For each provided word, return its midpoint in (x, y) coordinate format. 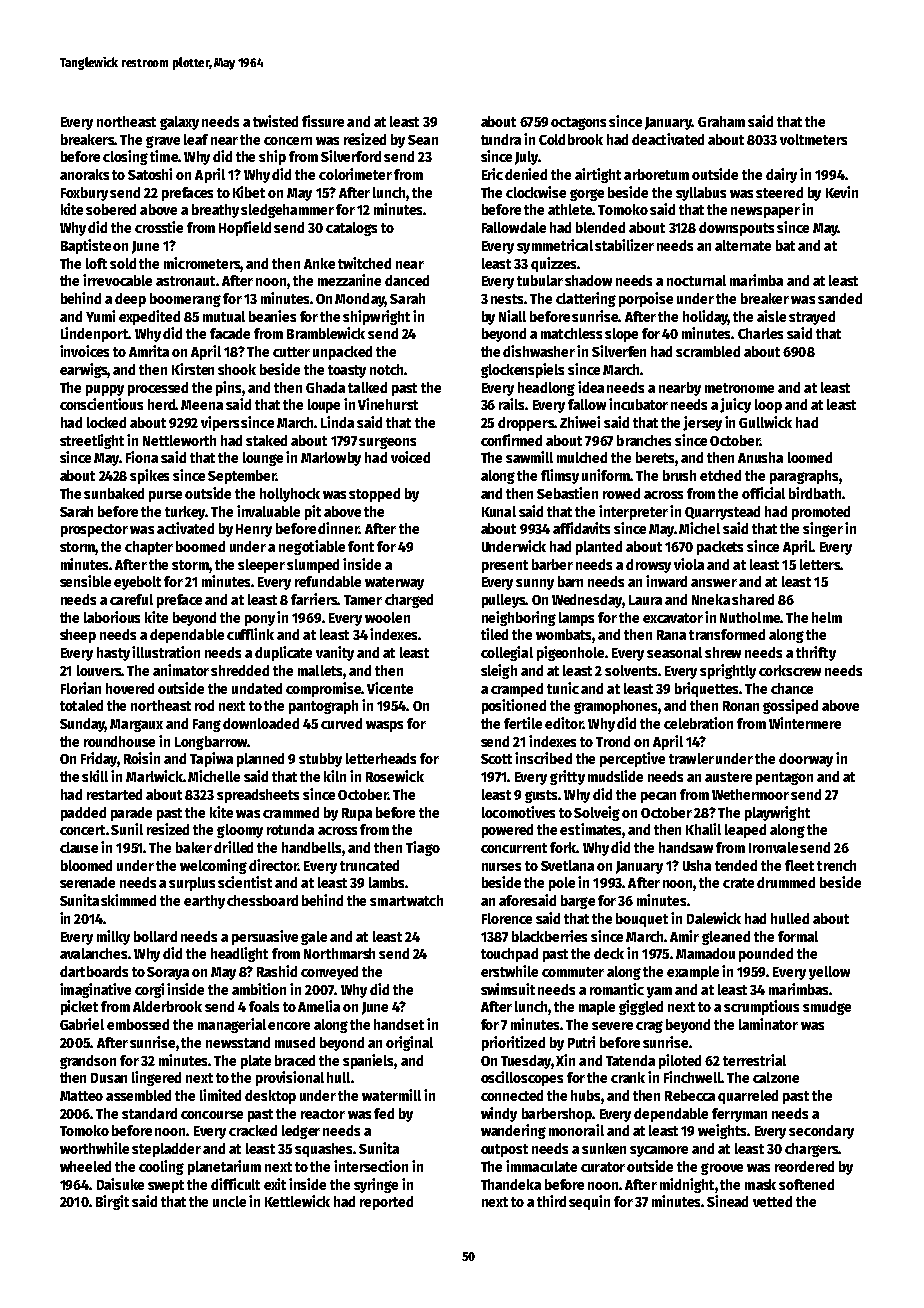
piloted (680, 1061)
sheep (78, 636)
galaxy (179, 123)
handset (399, 1024)
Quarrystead (722, 513)
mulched (582, 457)
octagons (578, 123)
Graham (721, 121)
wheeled (85, 1166)
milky (113, 937)
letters (820, 564)
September (242, 477)
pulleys (503, 601)
